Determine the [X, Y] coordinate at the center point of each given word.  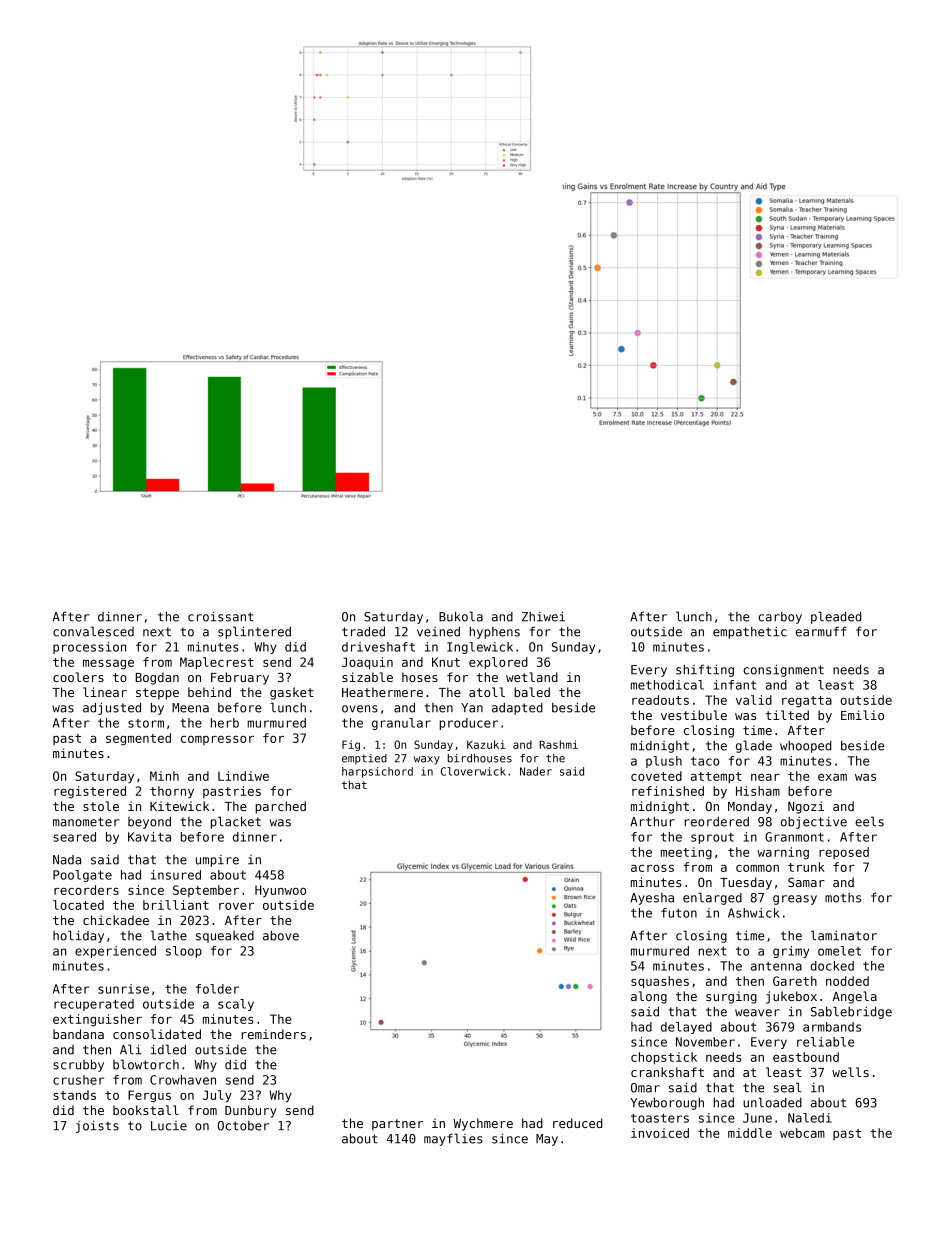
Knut [446, 662]
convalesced [93, 631]
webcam [802, 1133]
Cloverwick [473, 771]
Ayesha [652, 899]
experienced [115, 952]
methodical [667, 685]
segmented [138, 739]
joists [97, 1126]
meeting [686, 853]
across [652, 868]
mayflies [453, 1139]
